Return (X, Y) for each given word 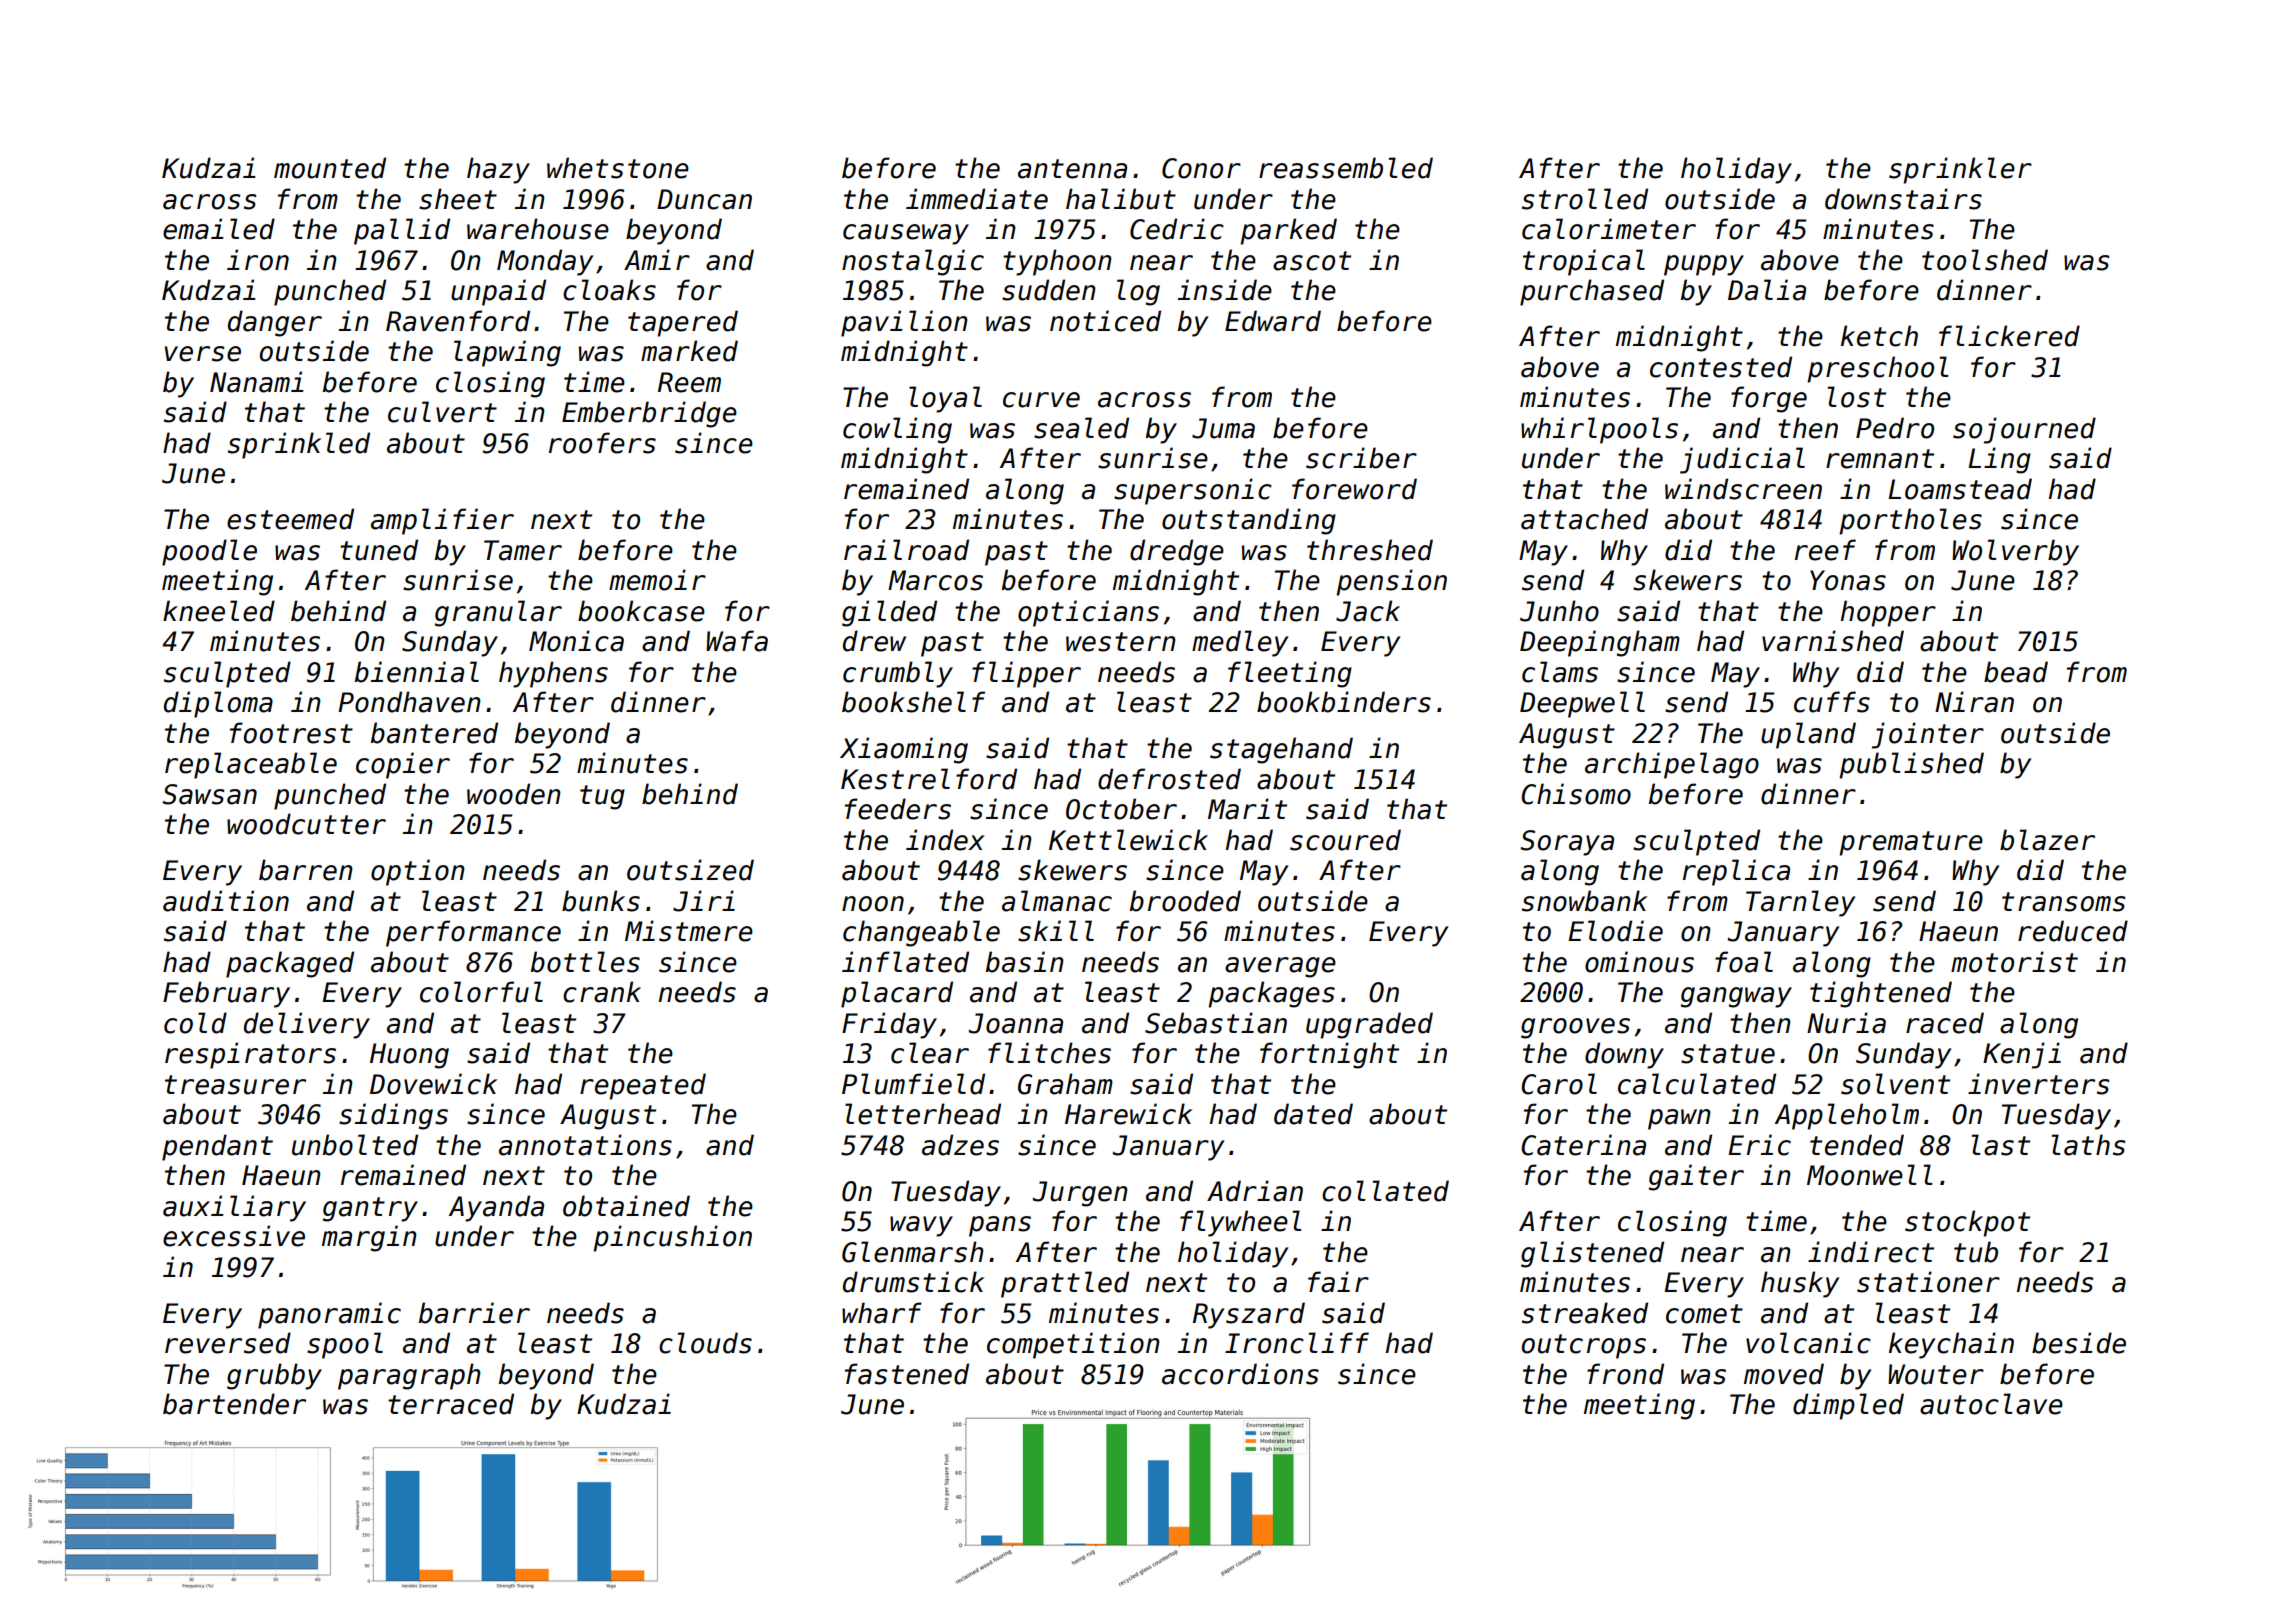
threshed (1370, 550)
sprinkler (1960, 170)
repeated (643, 1086)
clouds (705, 1343)
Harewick (1128, 1114)
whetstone (618, 168)
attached (1584, 519)
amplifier (442, 521)
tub (1976, 1252)
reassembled (1346, 168)
